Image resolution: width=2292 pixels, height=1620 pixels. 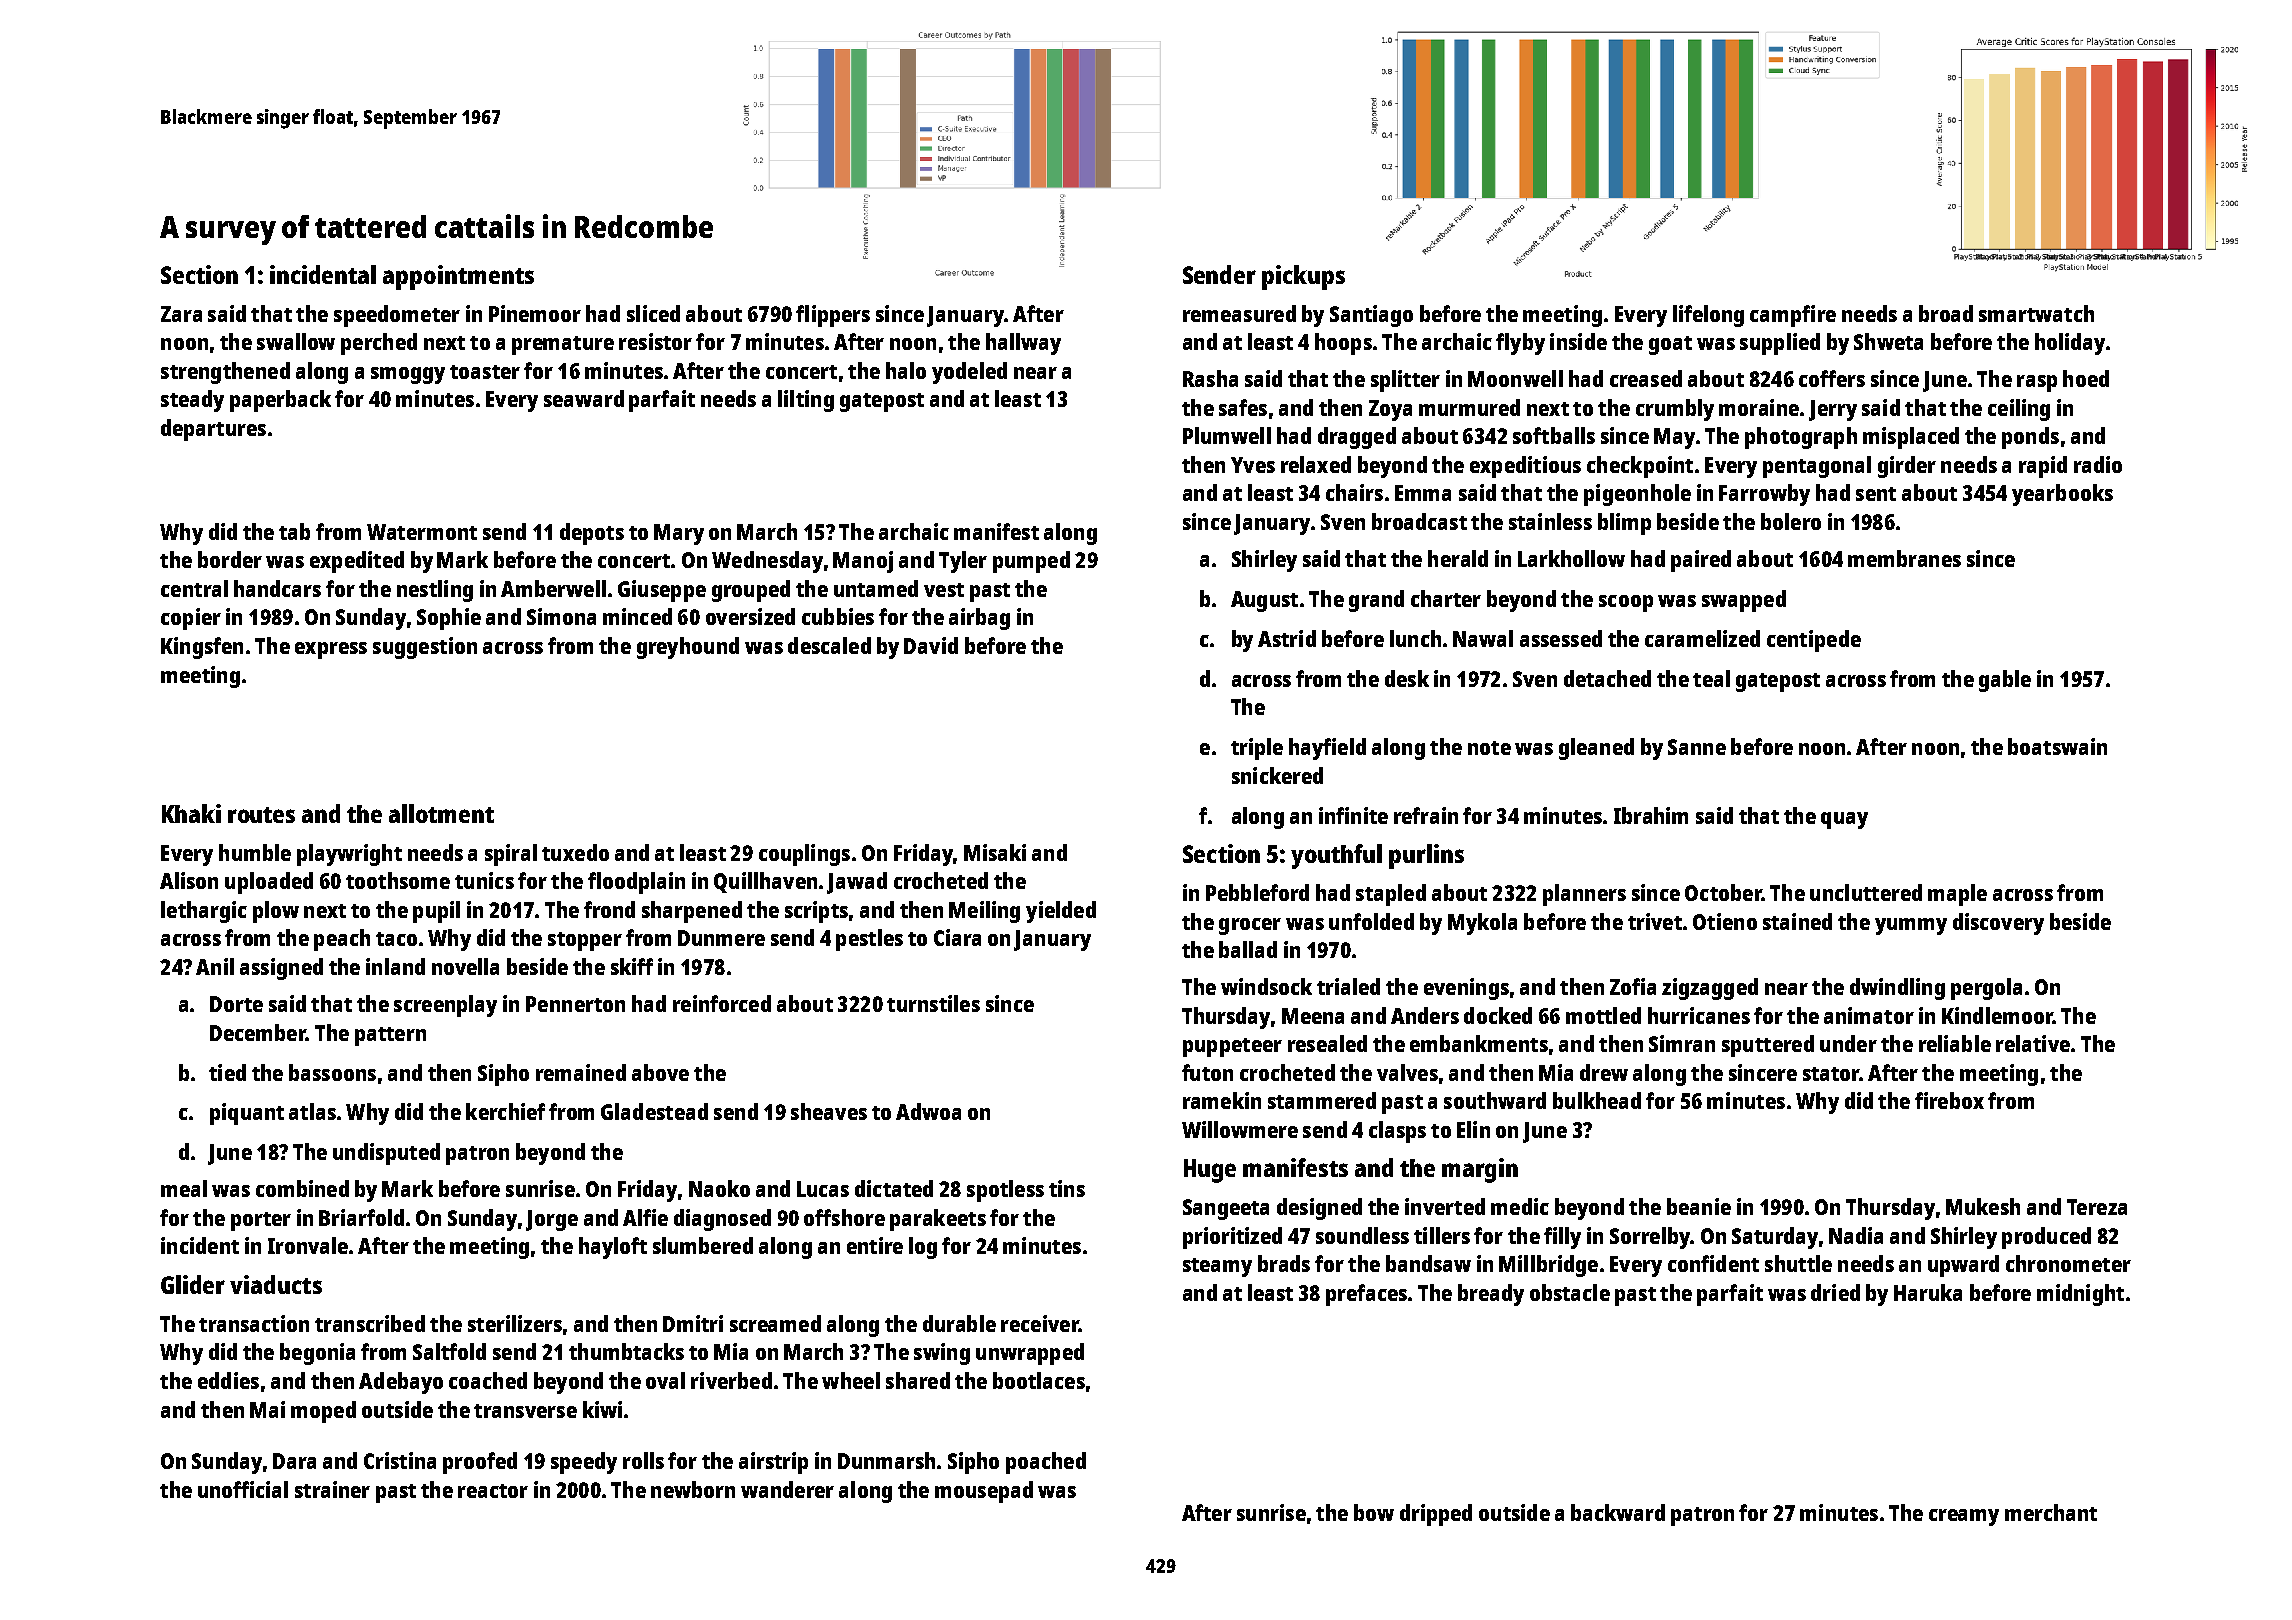 I want to click on prefaces, so click(x=1366, y=1295).
